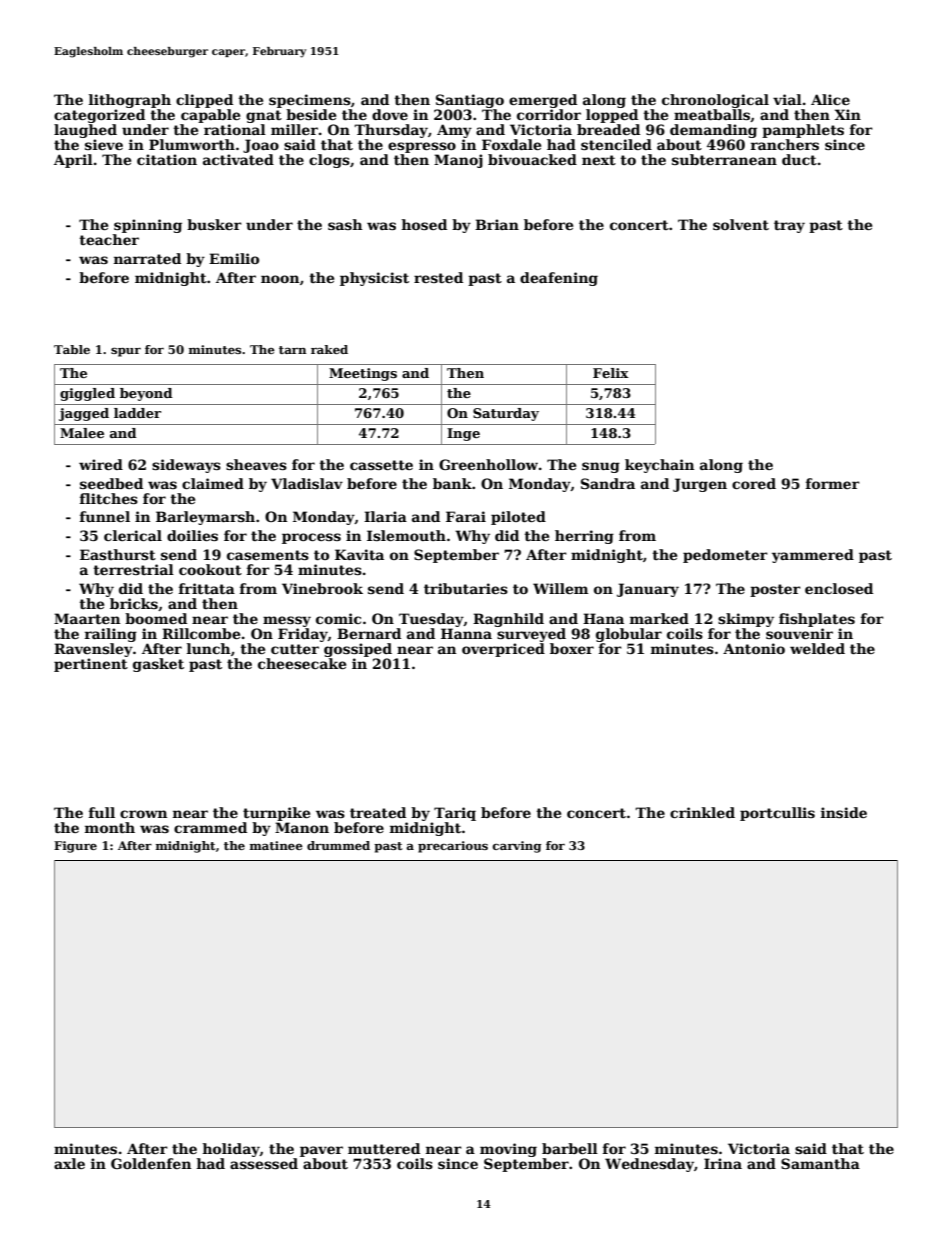  What do you see at coordinates (844, 812) in the document?
I see `inside` at bounding box center [844, 812].
